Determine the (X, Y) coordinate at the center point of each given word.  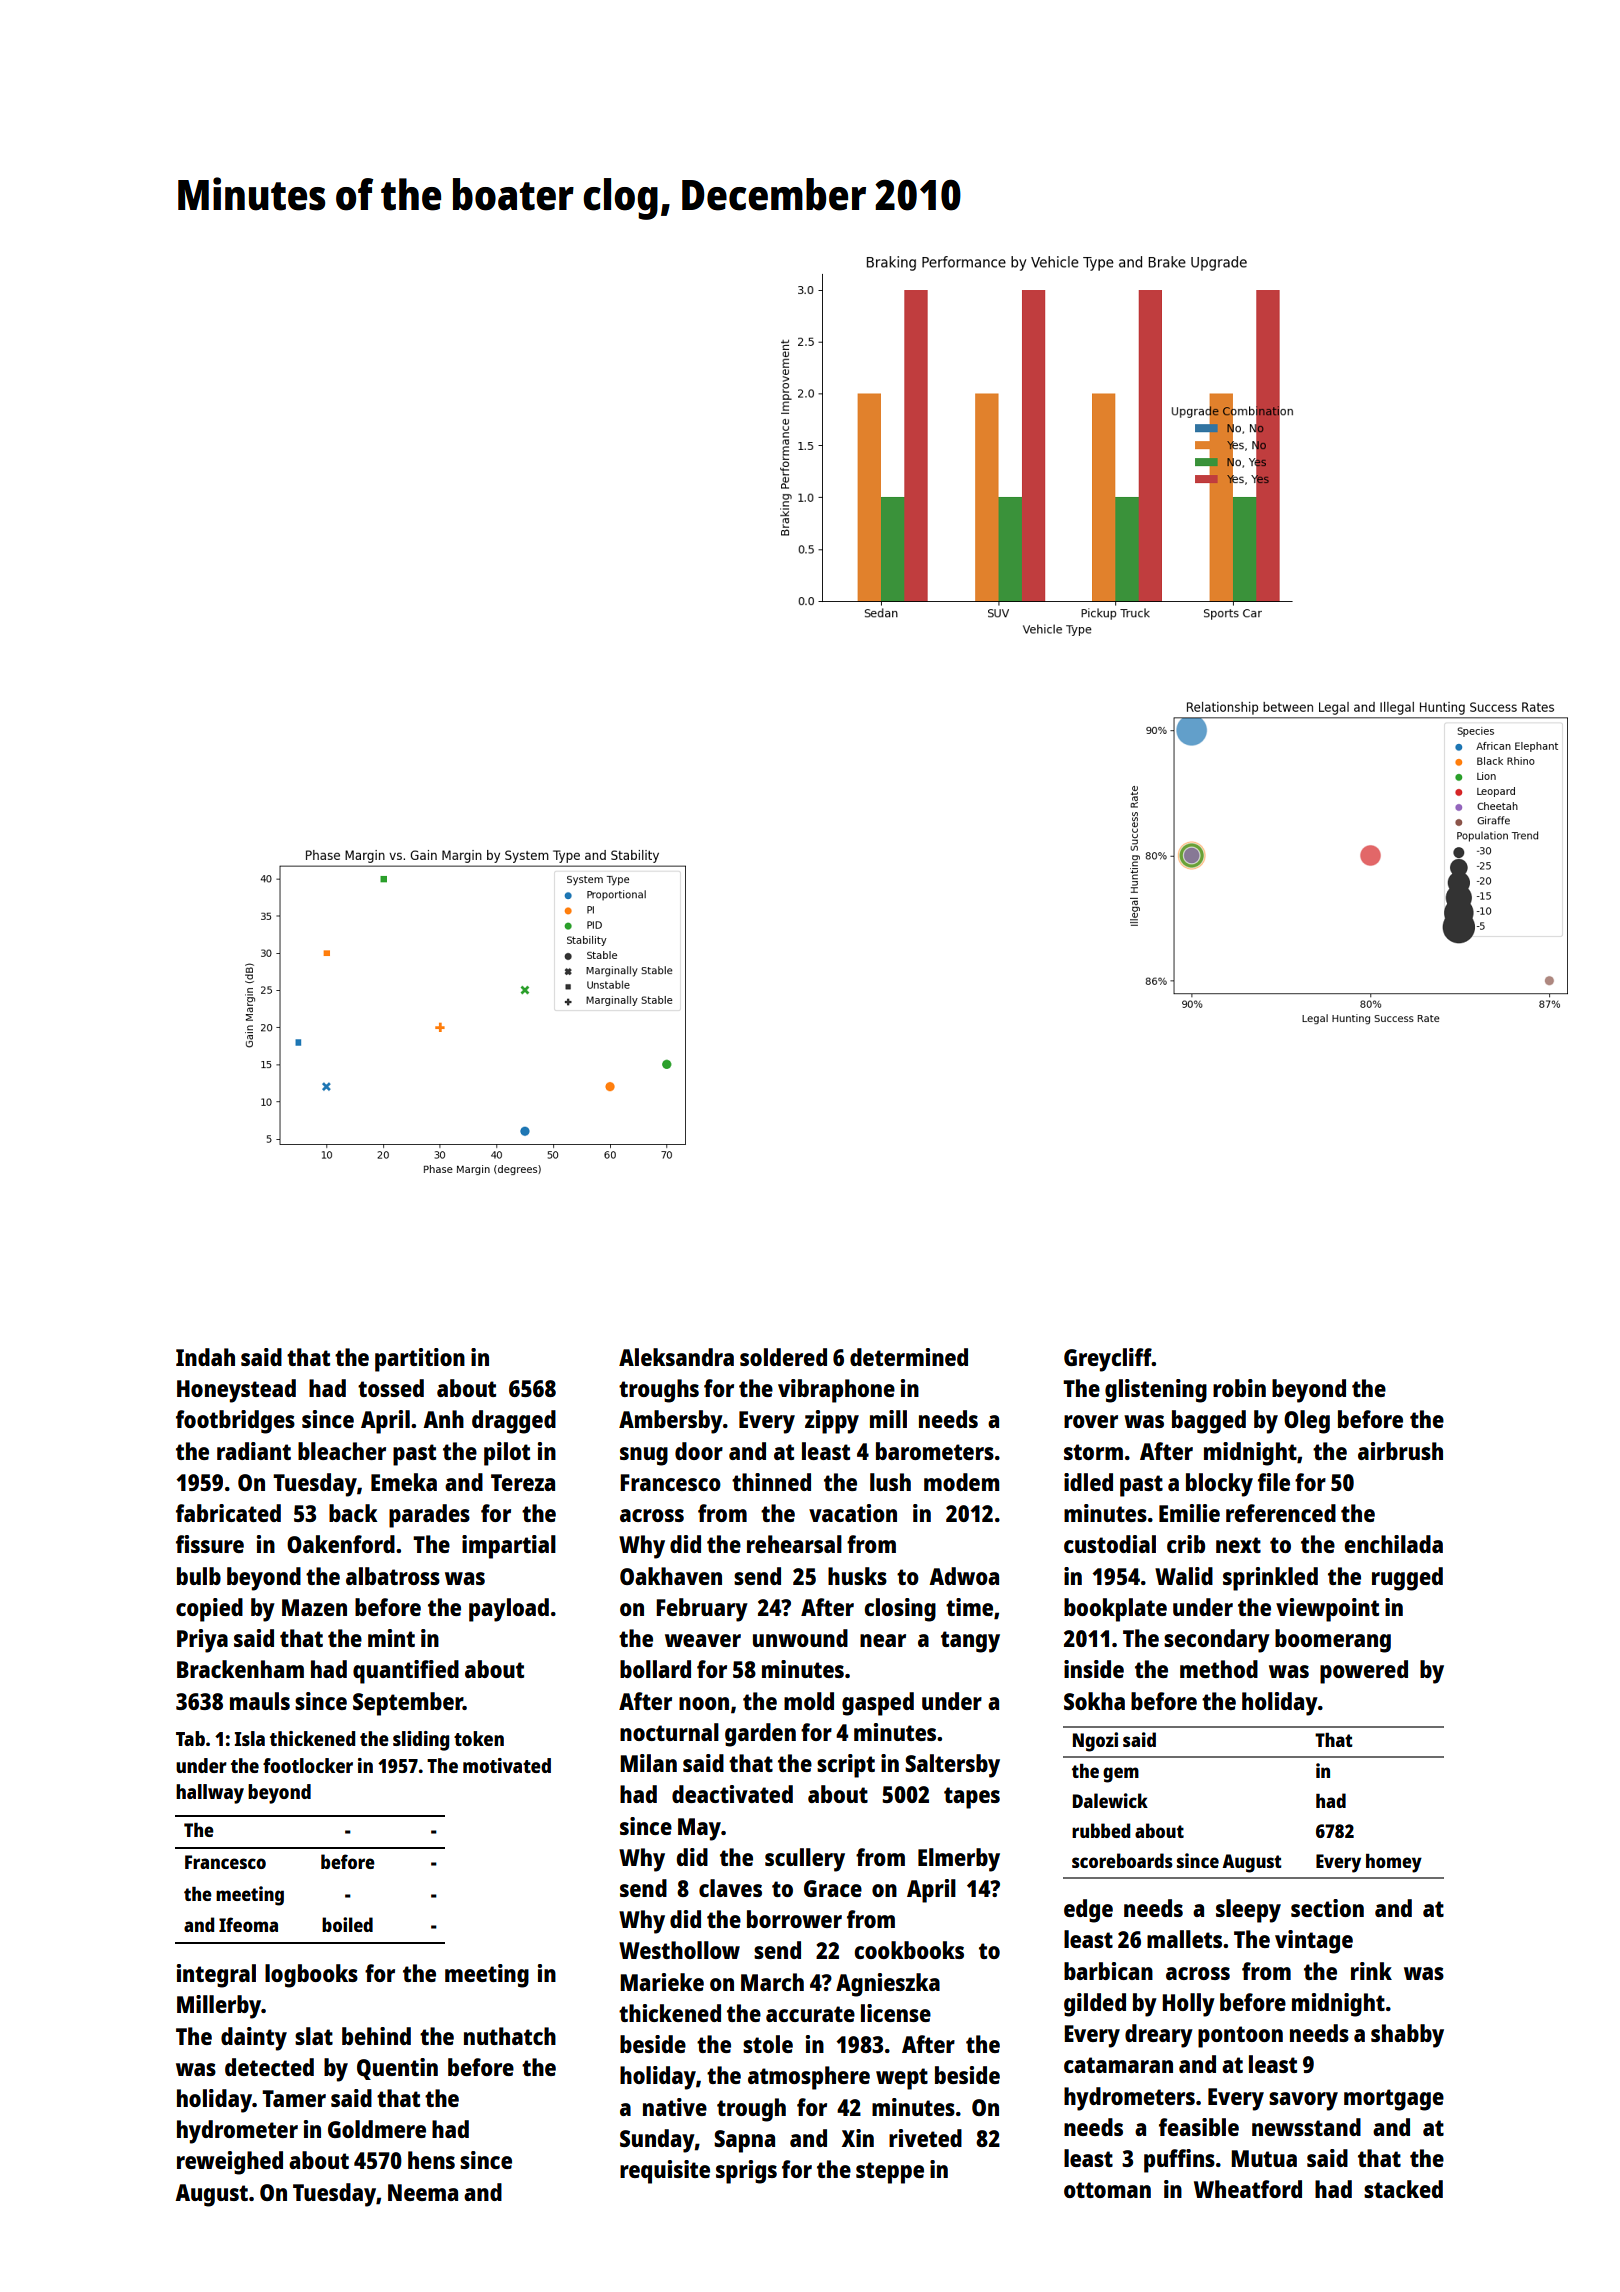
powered (1364, 1672)
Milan (648, 1763)
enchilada (1393, 1544)
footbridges (235, 1422)
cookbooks (909, 1950)
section (1327, 1908)
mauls (260, 1701)
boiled (347, 1924)
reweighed (230, 2163)
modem (961, 1482)
